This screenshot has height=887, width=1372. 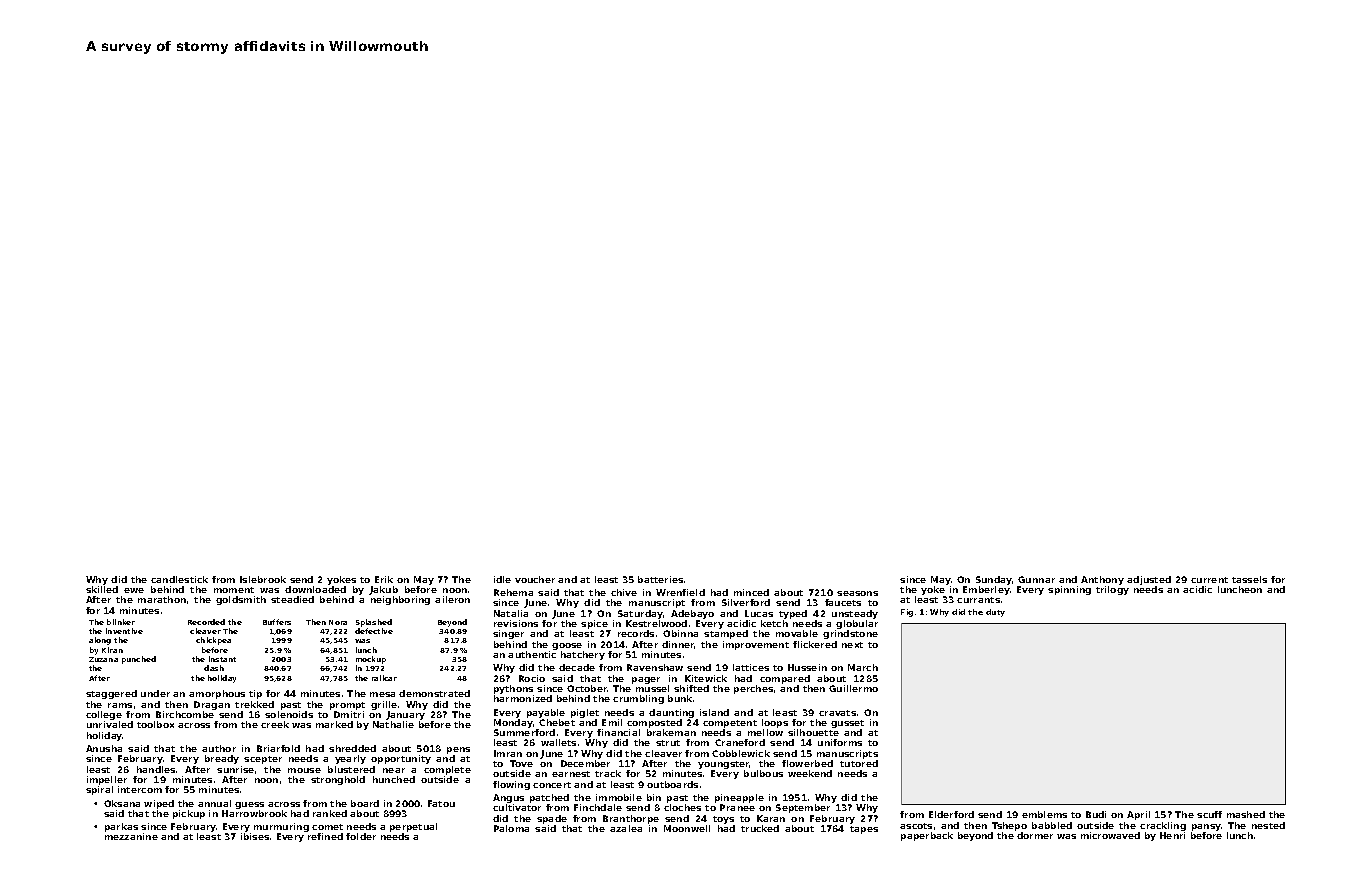 I want to click on marathon, so click(x=162, y=599).
